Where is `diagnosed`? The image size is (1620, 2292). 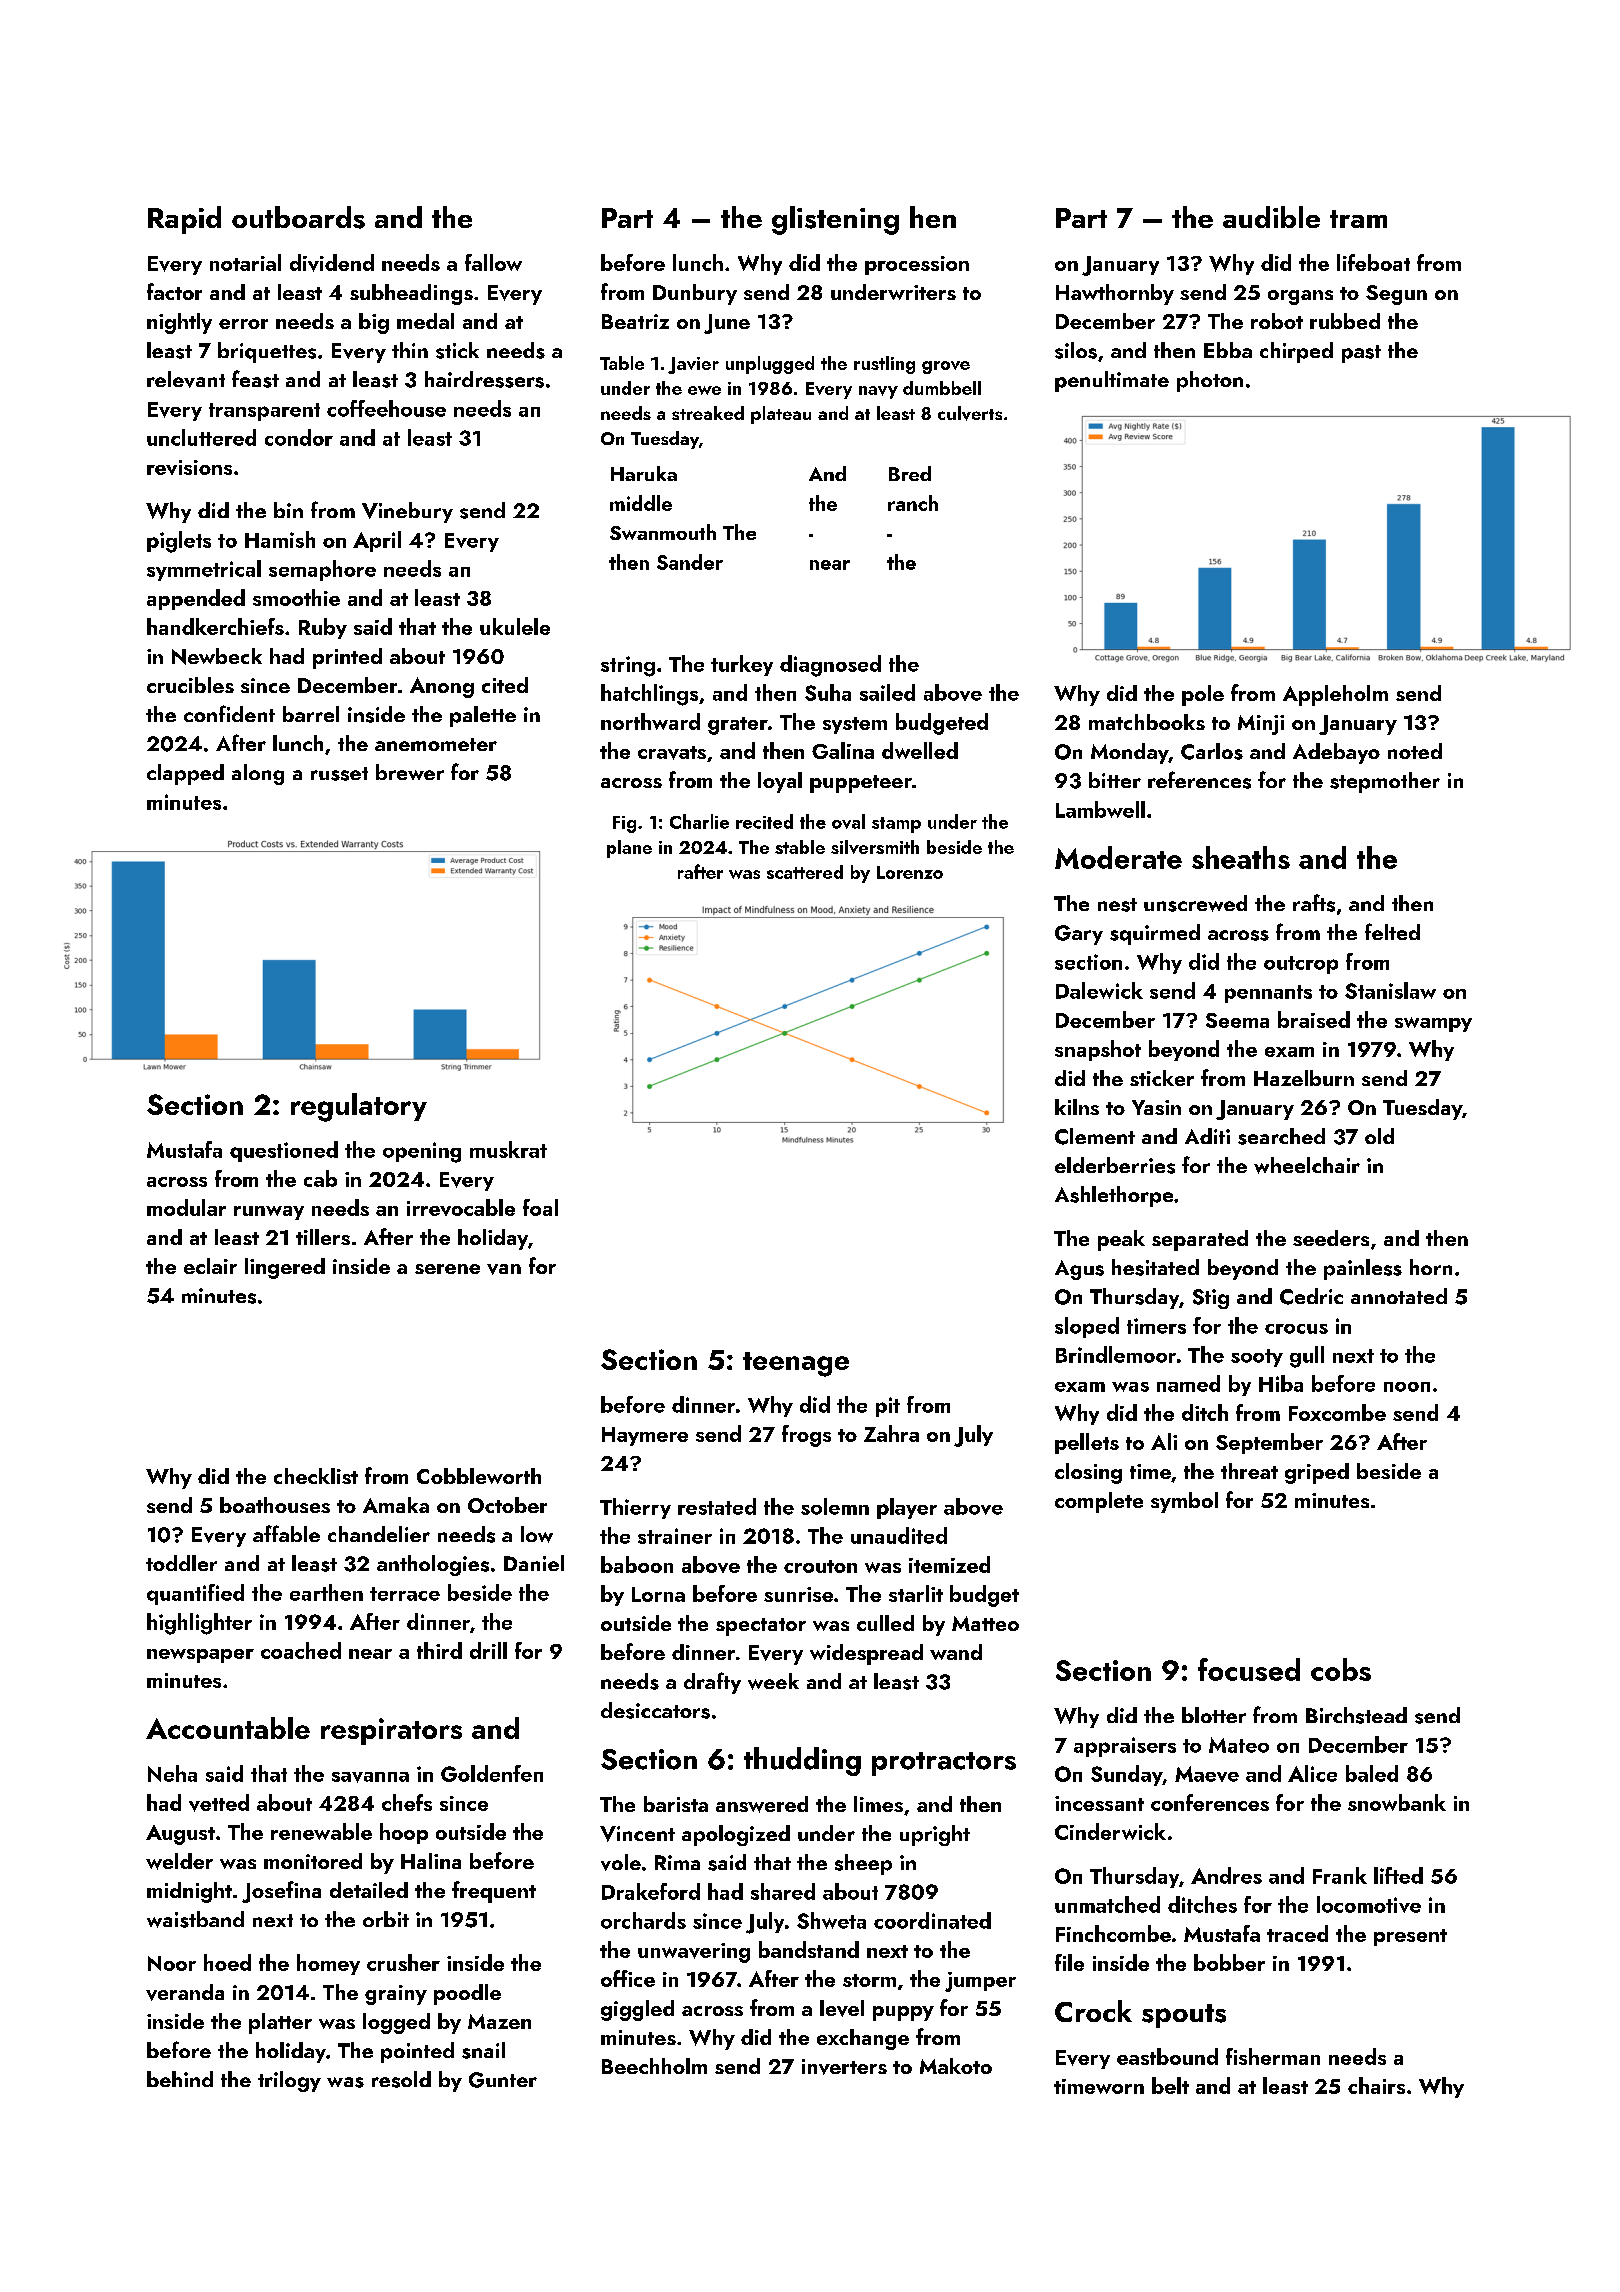 diagnosed is located at coordinates (830, 666).
